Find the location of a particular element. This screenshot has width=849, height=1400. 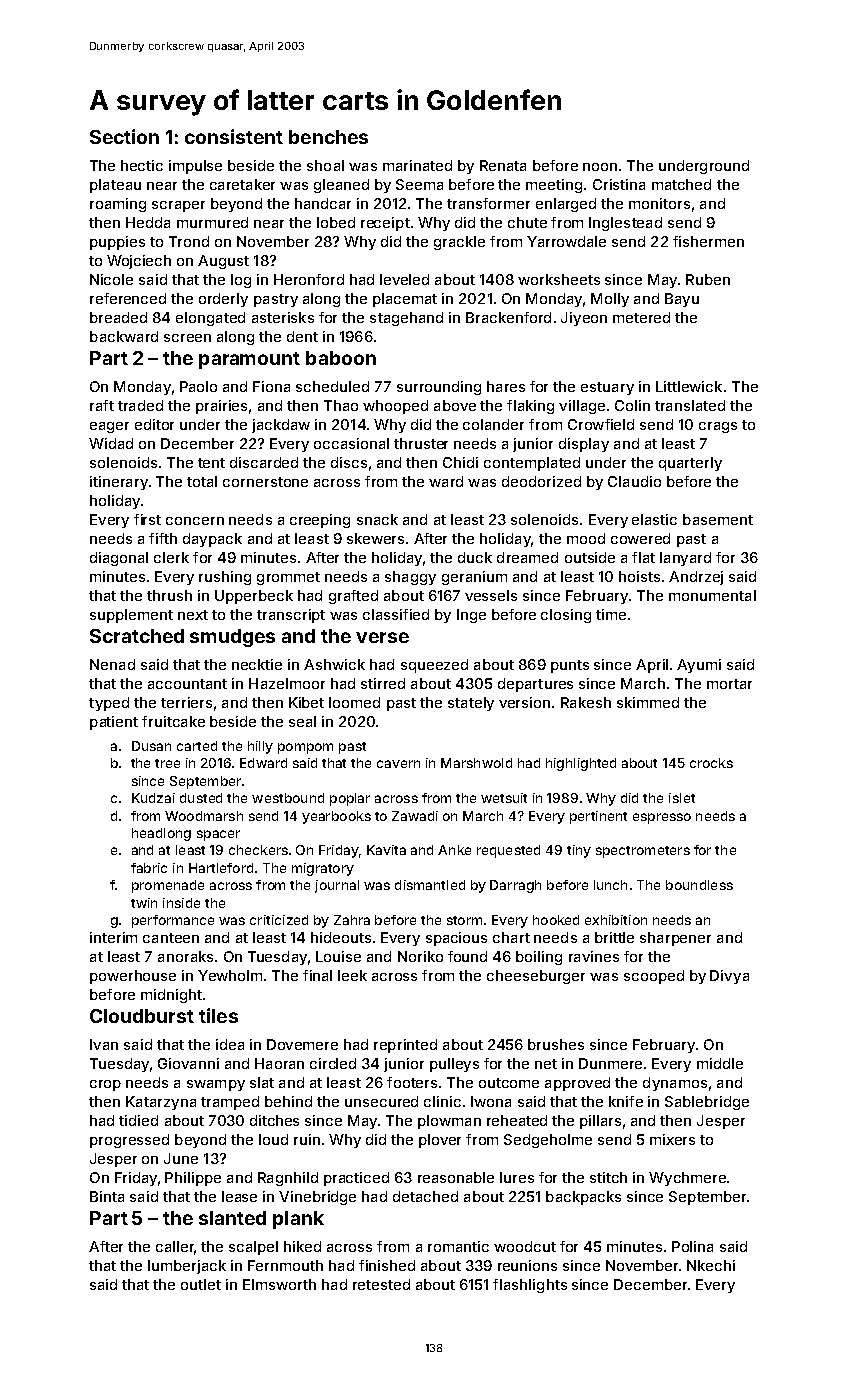

caretaker is located at coordinates (242, 184).
